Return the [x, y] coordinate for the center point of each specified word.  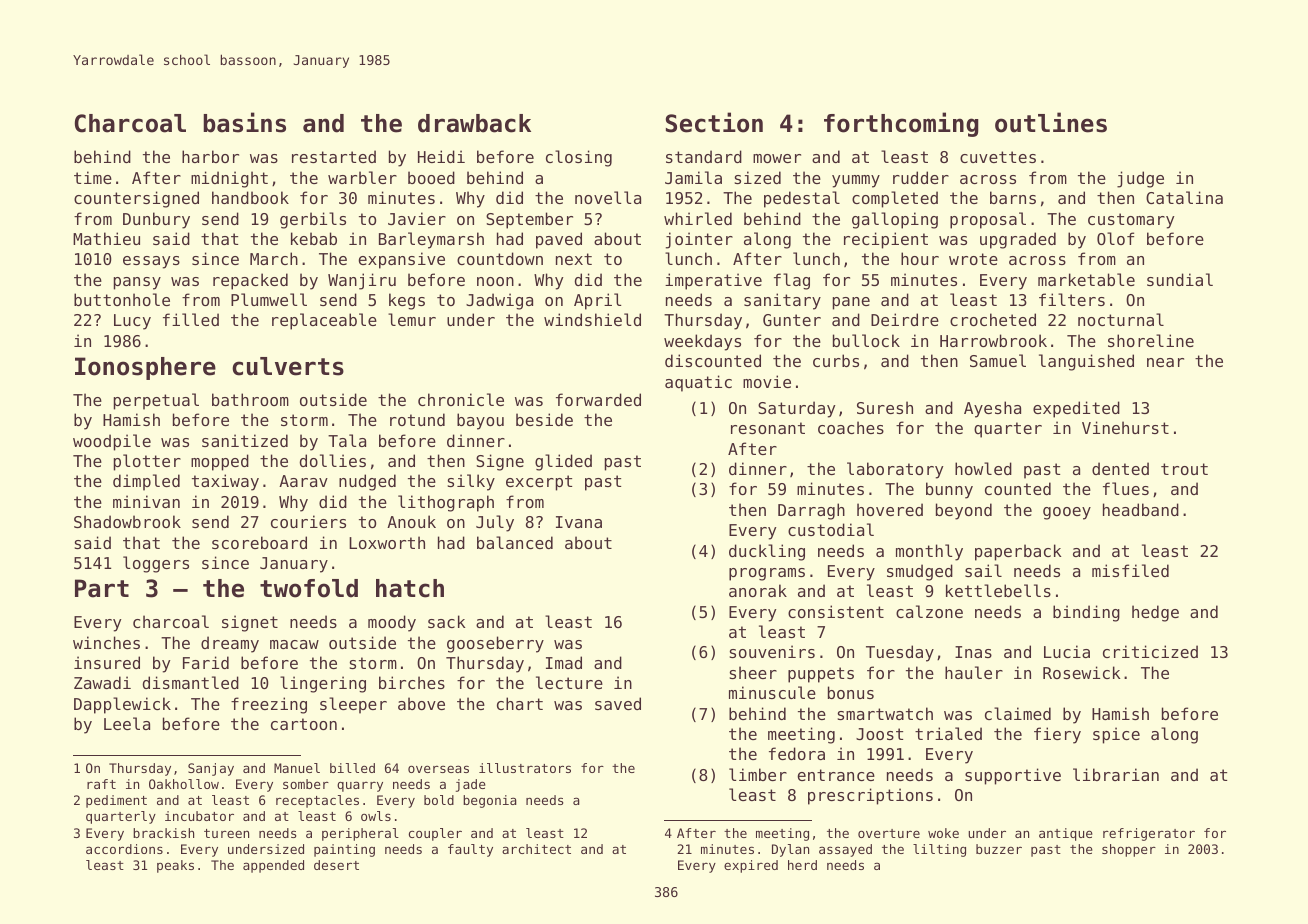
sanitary [782, 301]
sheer [753, 672]
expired [751, 866]
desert [336, 865]
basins [244, 122]
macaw [294, 644]
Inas [973, 652]
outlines [1051, 122]
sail [983, 570]
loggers [156, 564]
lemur [412, 319]
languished [1086, 362]
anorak [758, 590]
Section [714, 122]
